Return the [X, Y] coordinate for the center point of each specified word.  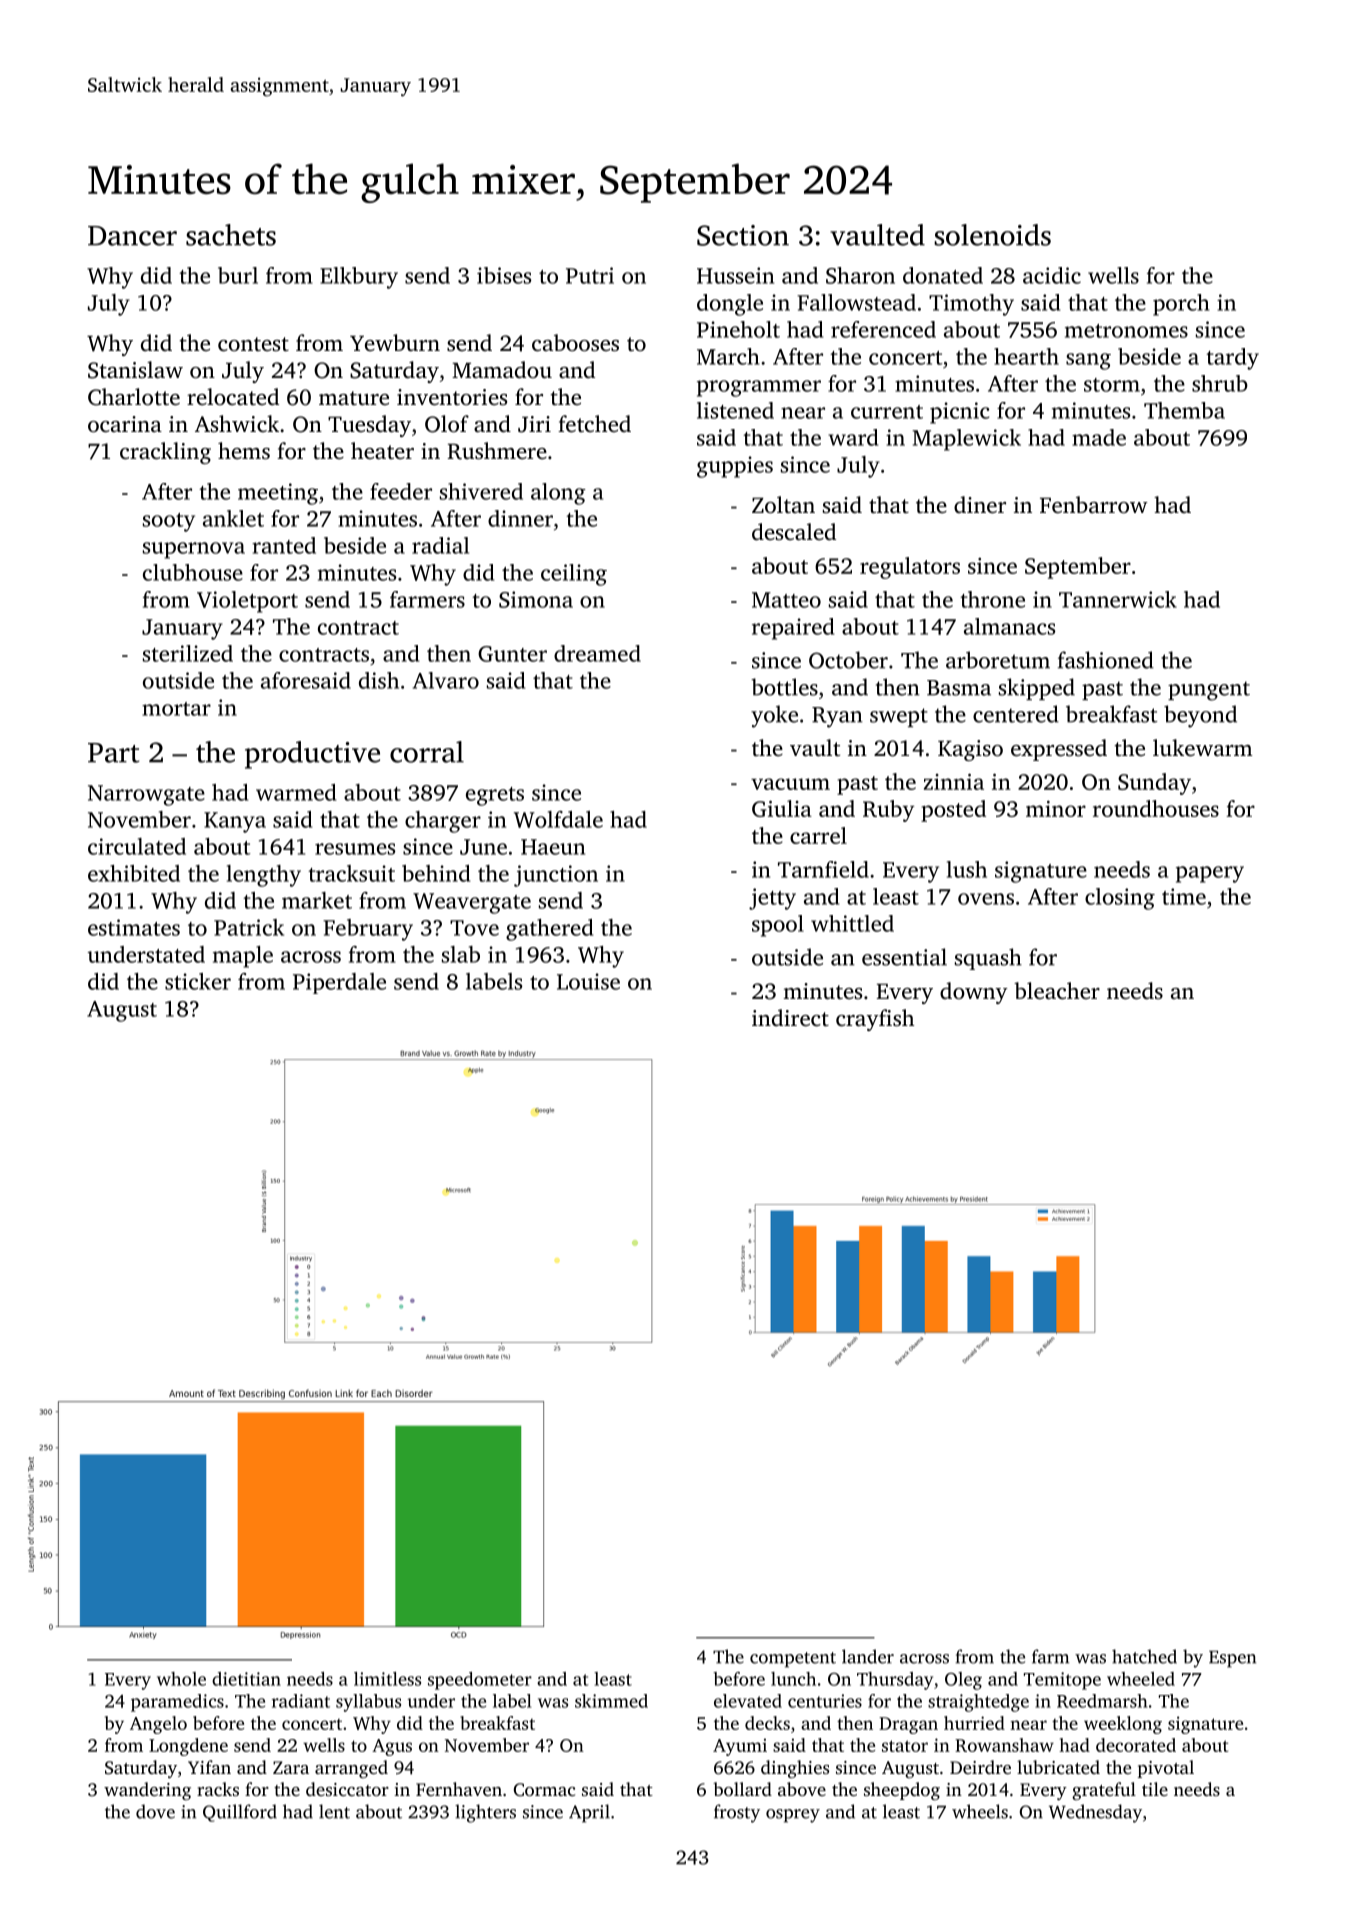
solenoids [992, 235]
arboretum [998, 660]
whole [181, 1679]
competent [793, 1660]
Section [743, 235]
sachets [231, 235]
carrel [818, 835]
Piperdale [339, 983]
